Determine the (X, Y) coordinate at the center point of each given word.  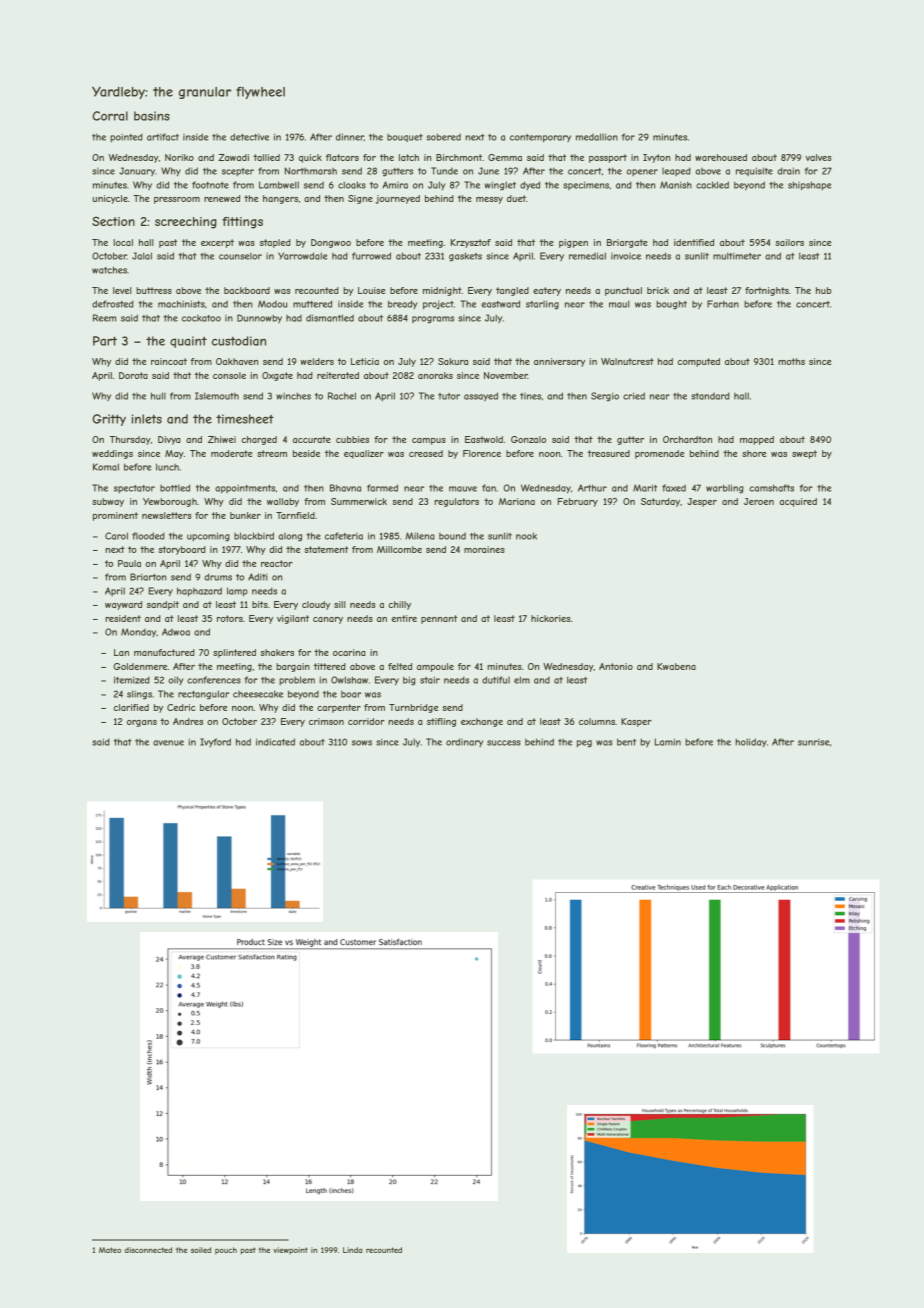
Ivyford (215, 742)
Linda (352, 1250)
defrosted (113, 304)
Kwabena (676, 666)
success (504, 743)
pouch (226, 1251)
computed (698, 362)
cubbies (352, 439)
